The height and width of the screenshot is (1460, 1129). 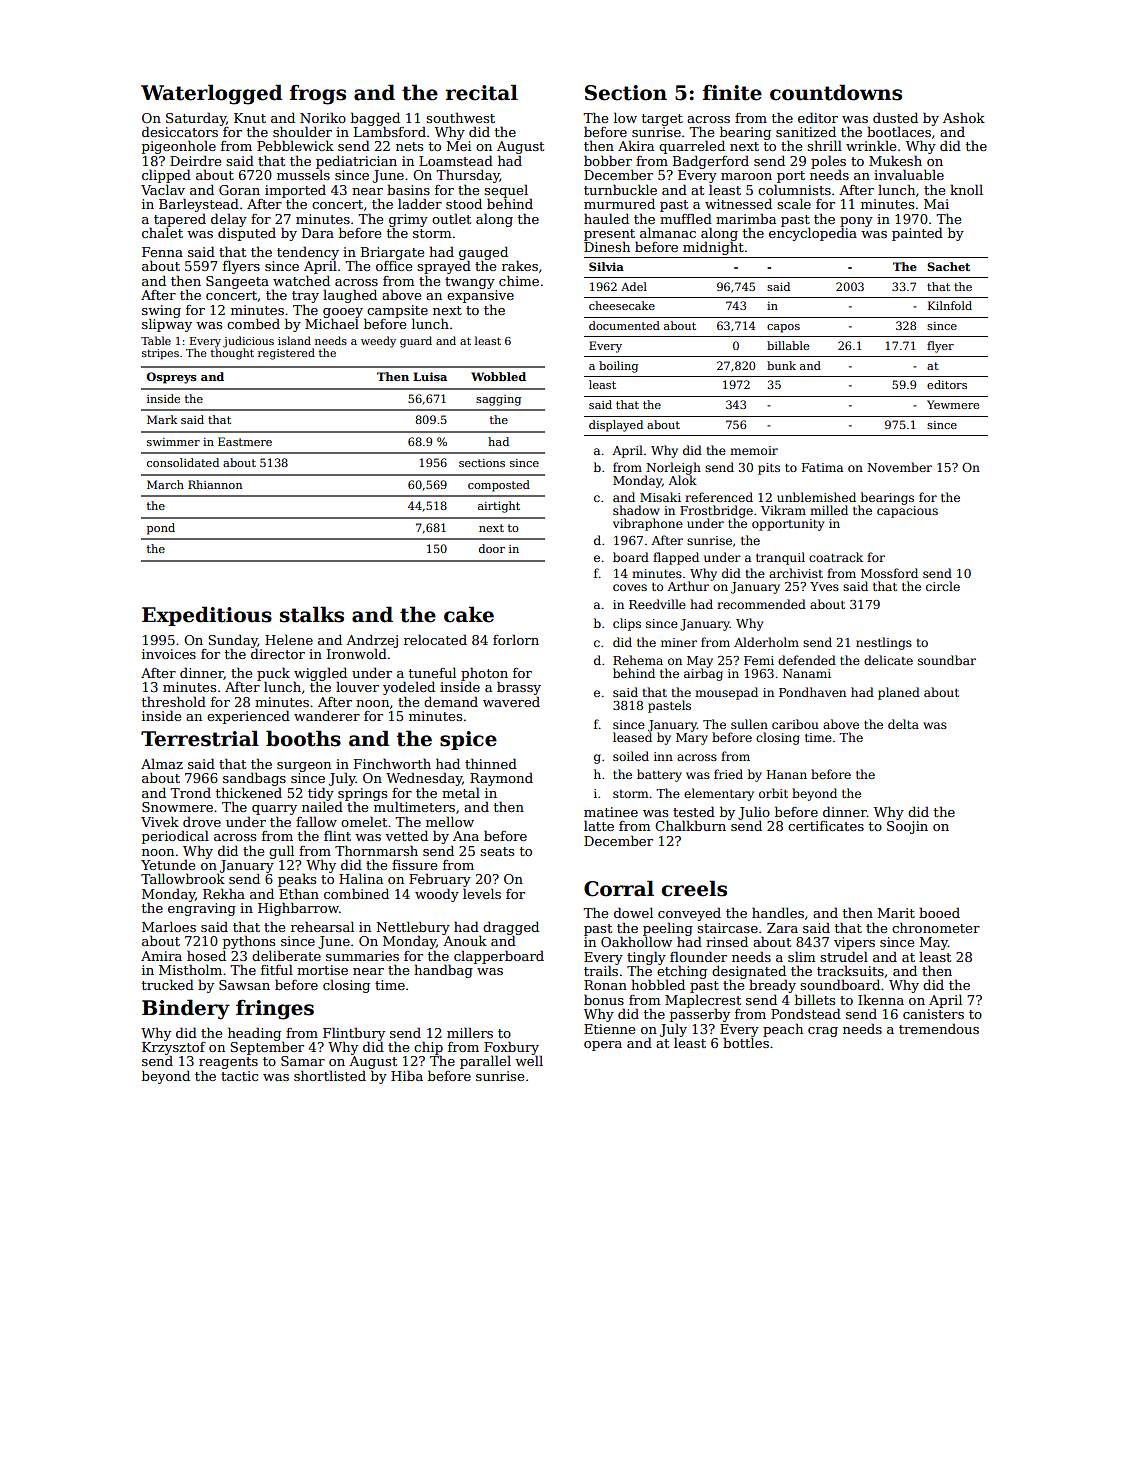 What do you see at coordinates (233, 641) in the screenshot?
I see `Sunday` at bounding box center [233, 641].
